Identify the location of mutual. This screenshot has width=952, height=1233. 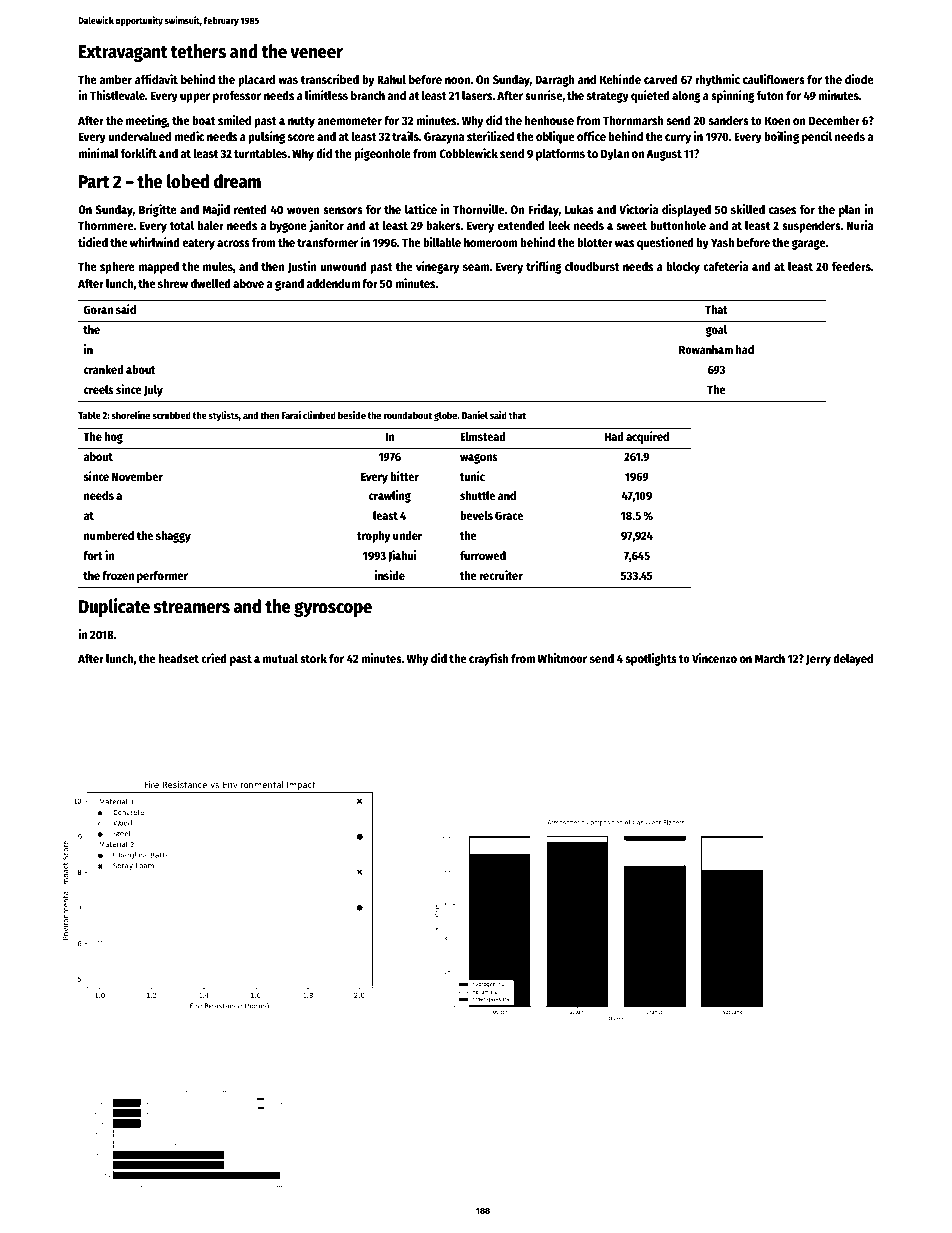
(280, 658).
